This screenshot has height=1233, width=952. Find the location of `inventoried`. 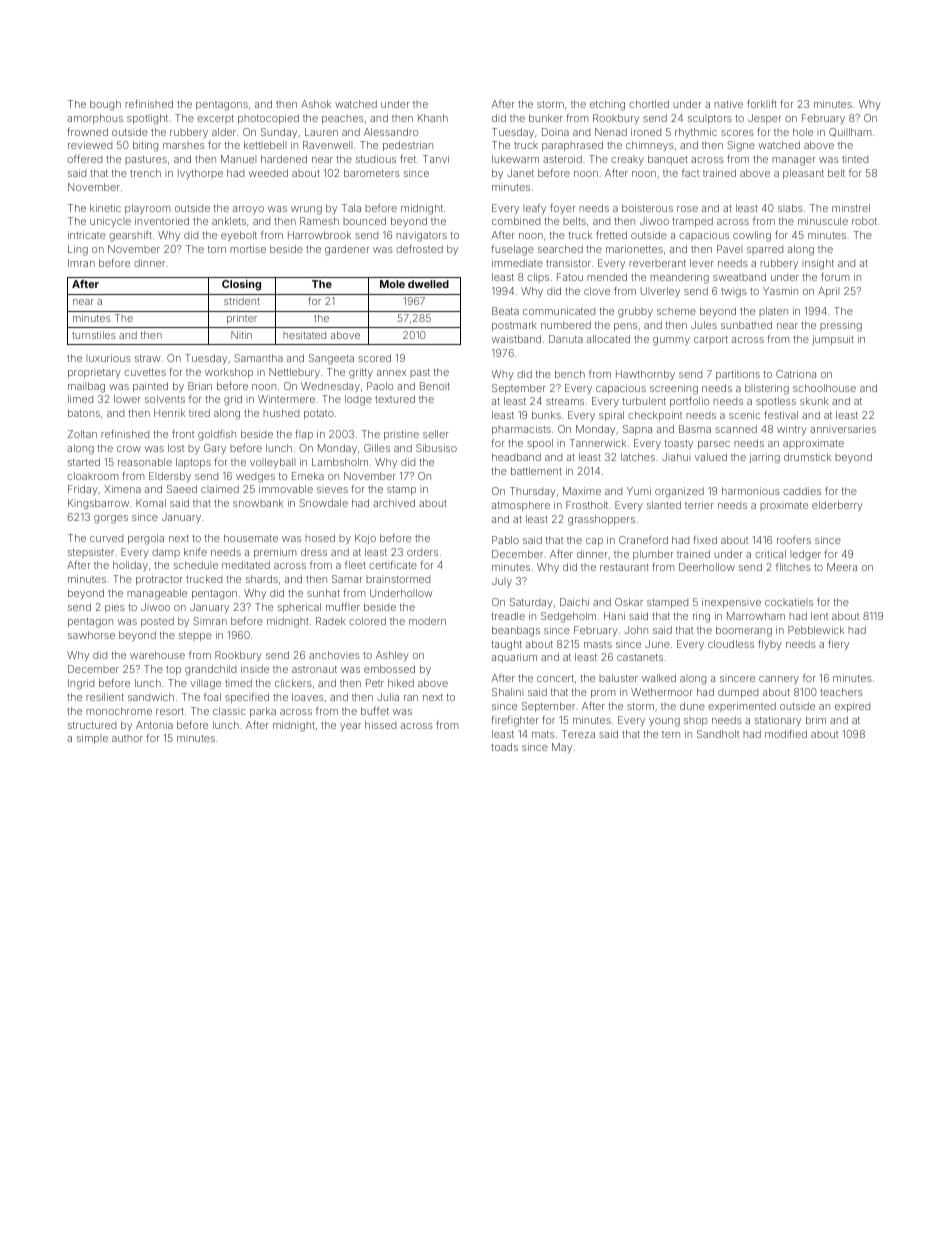

inventoried is located at coordinates (162, 221).
